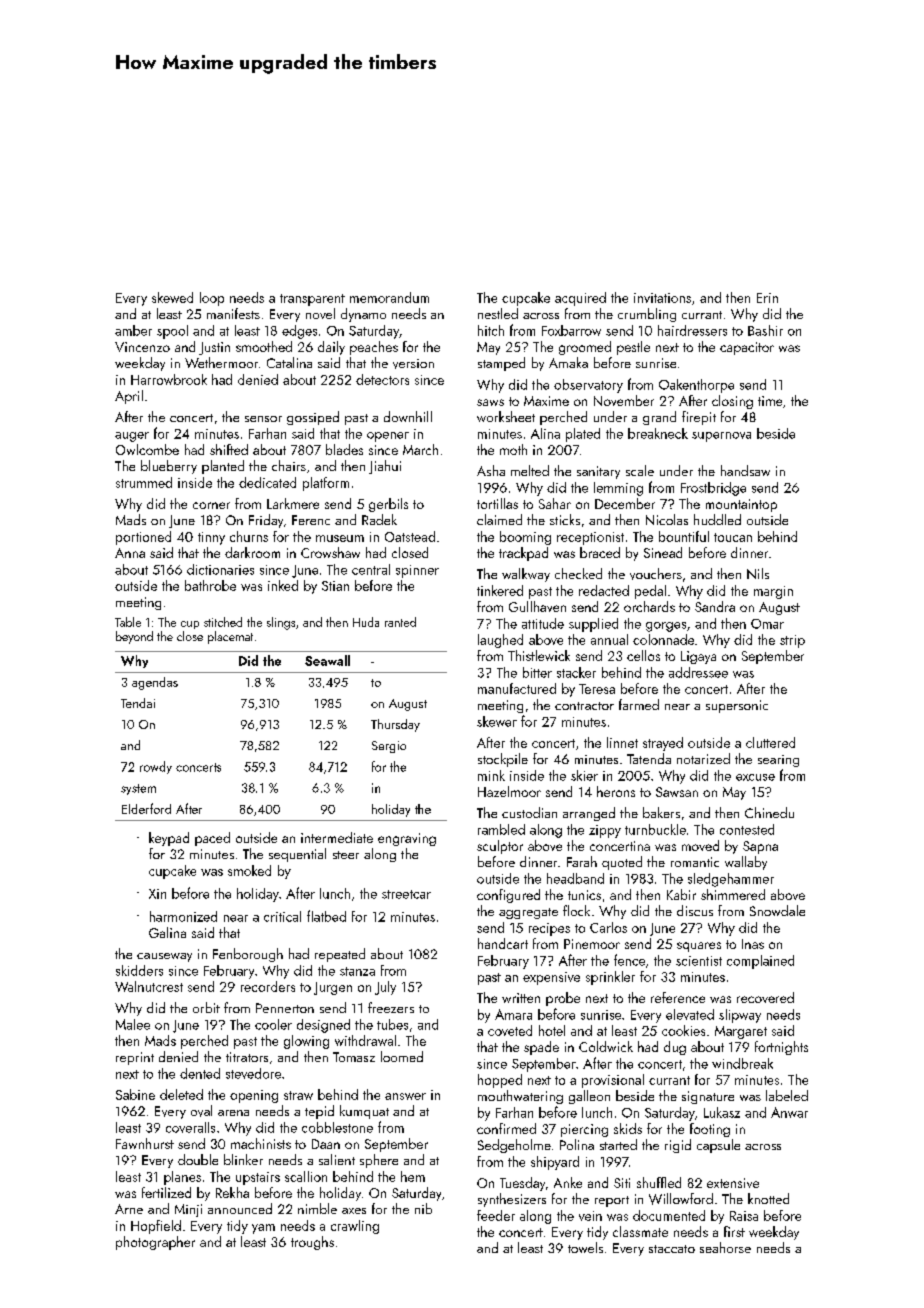 The height and width of the page is (1308, 924). Describe the element at coordinates (758, 573) in the page. I see `Nils` at that location.
